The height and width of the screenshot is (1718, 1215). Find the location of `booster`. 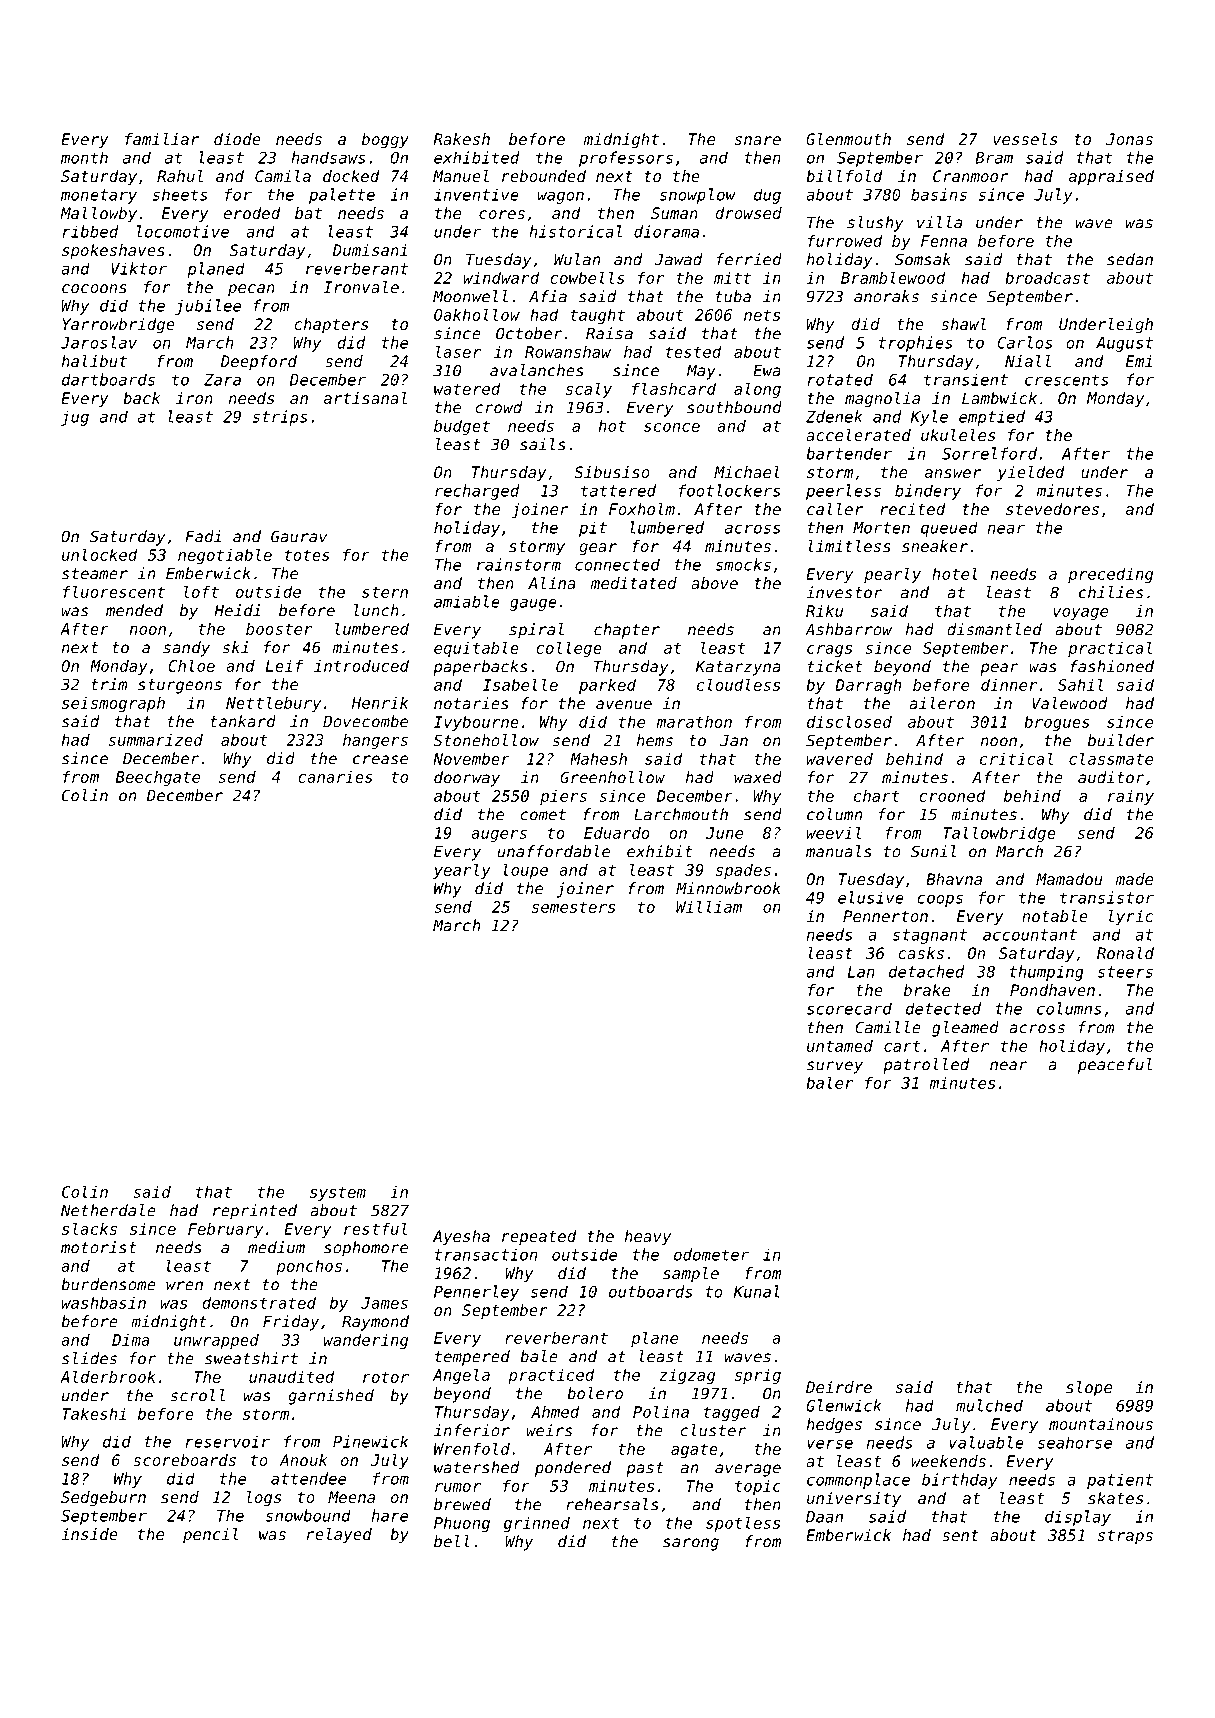

booster is located at coordinates (279, 628).
